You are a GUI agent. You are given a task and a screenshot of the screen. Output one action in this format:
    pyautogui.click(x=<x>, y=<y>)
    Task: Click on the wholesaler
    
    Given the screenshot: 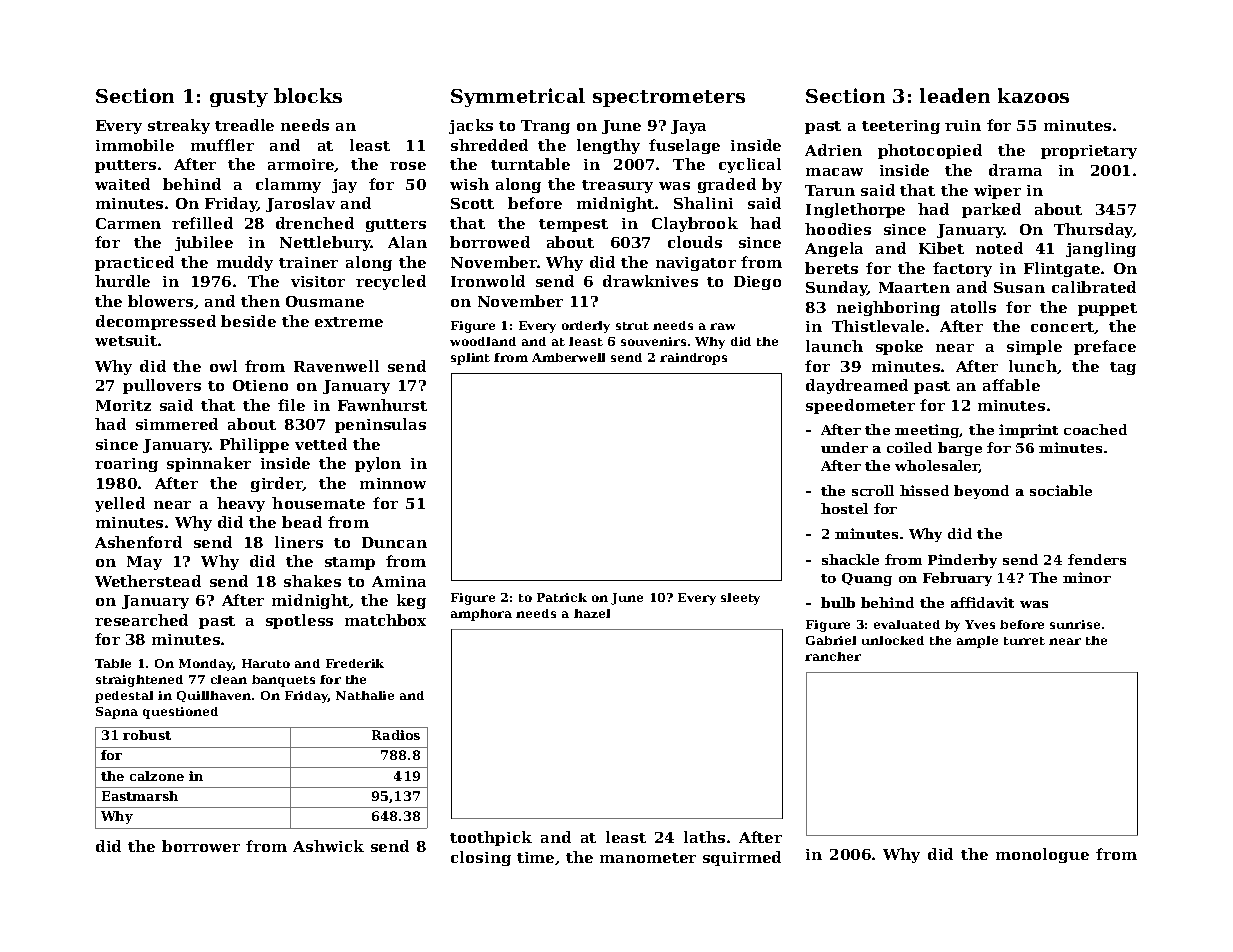 What is the action you would take?
    pyautogui.click(x=937, y=466)
